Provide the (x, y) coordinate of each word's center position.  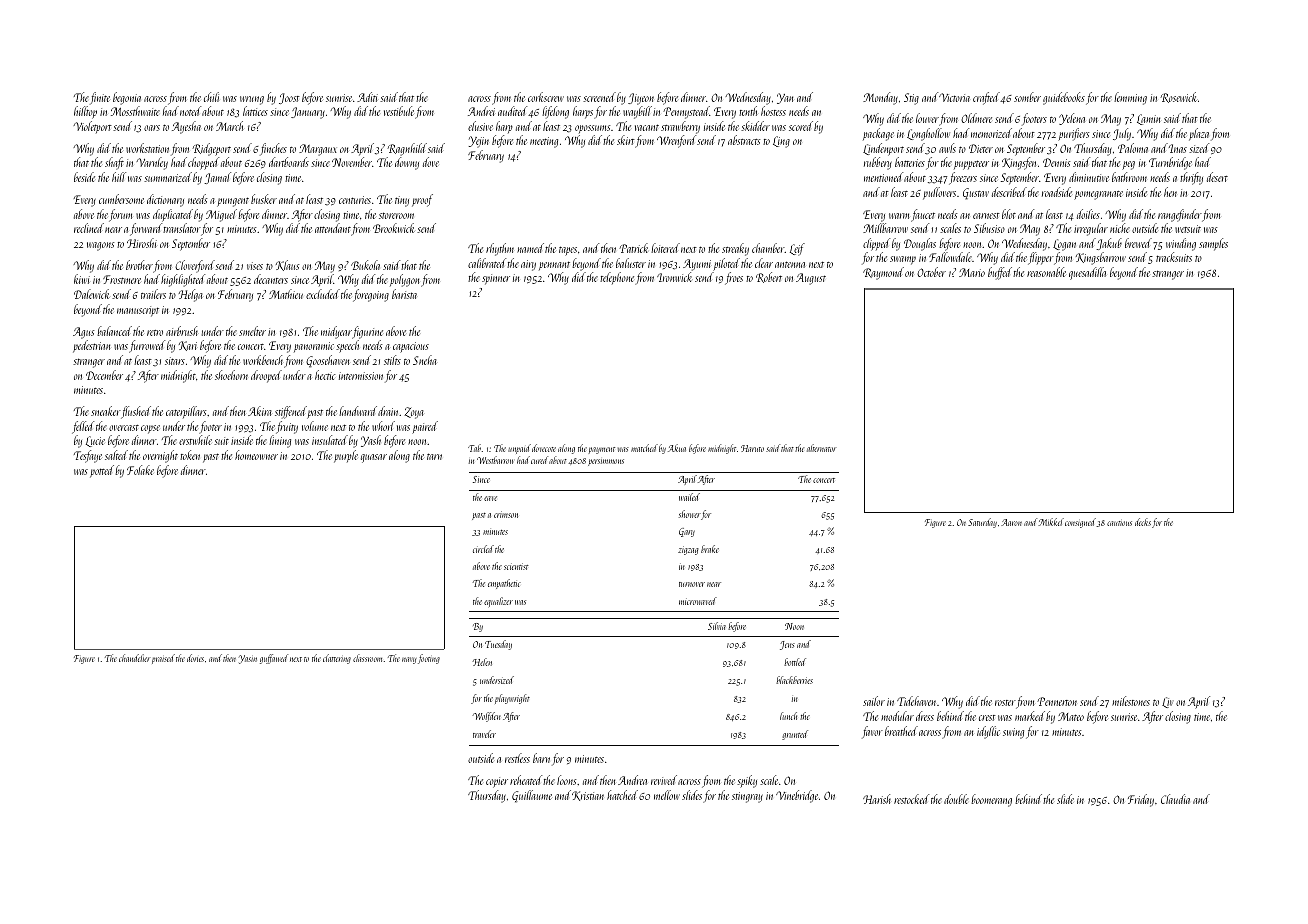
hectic (325, 375)
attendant (333, 228)
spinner (496, 279)
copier (497, 782)
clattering (337, 659)
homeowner (256, 455)
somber (1027, 97)
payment (602, 450)
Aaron (1011, 522)
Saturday (982, 523)
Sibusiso (989, 228)
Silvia (717, 626)
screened (599, 97)
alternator (821, 448)
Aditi (367, 97)
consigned (1080, 523)
